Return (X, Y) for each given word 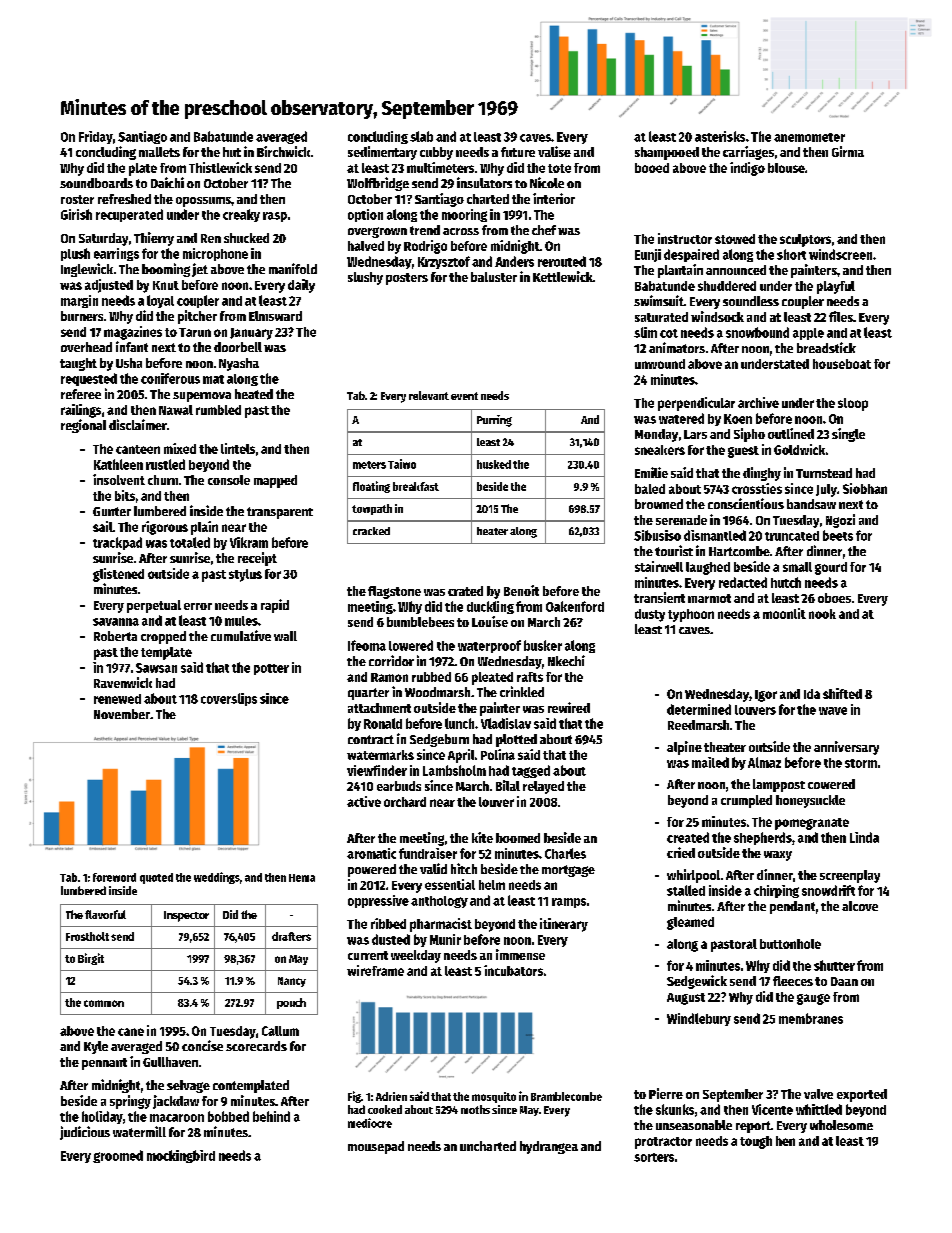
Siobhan (865, 488)
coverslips (229, 699)
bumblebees (420, 622)
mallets (159, 152)
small (797, 567)
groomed (118, 1156)
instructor (685, 238)
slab (421, 136)
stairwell (659, 566)
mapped (275, 481)
